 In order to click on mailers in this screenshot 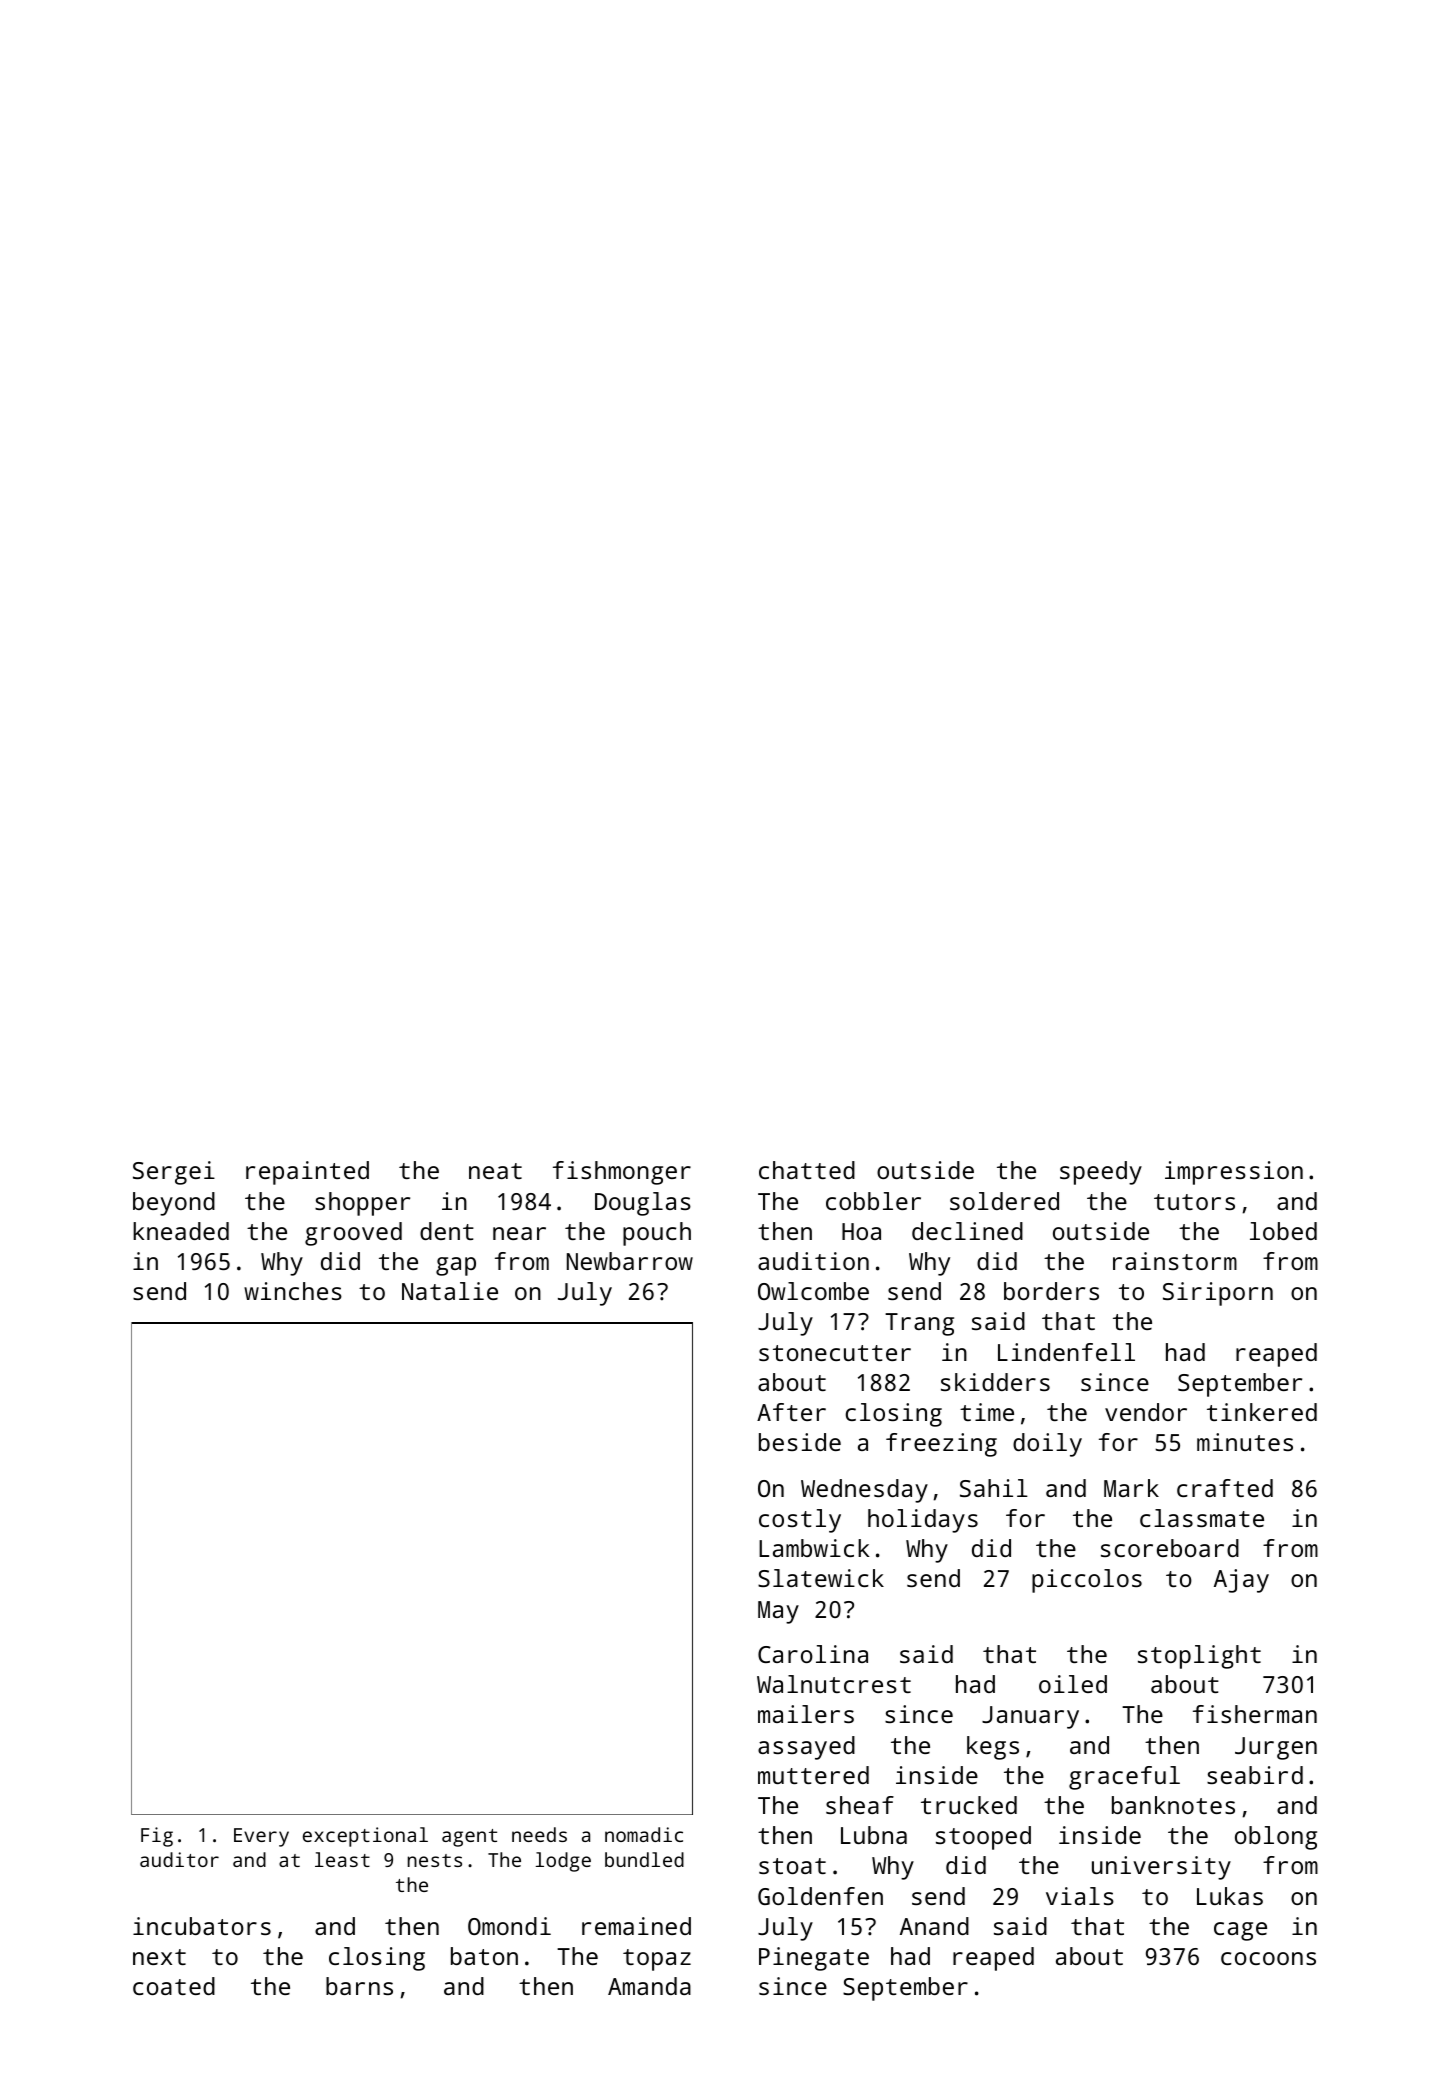, I will do `click(806, 1714)`.
